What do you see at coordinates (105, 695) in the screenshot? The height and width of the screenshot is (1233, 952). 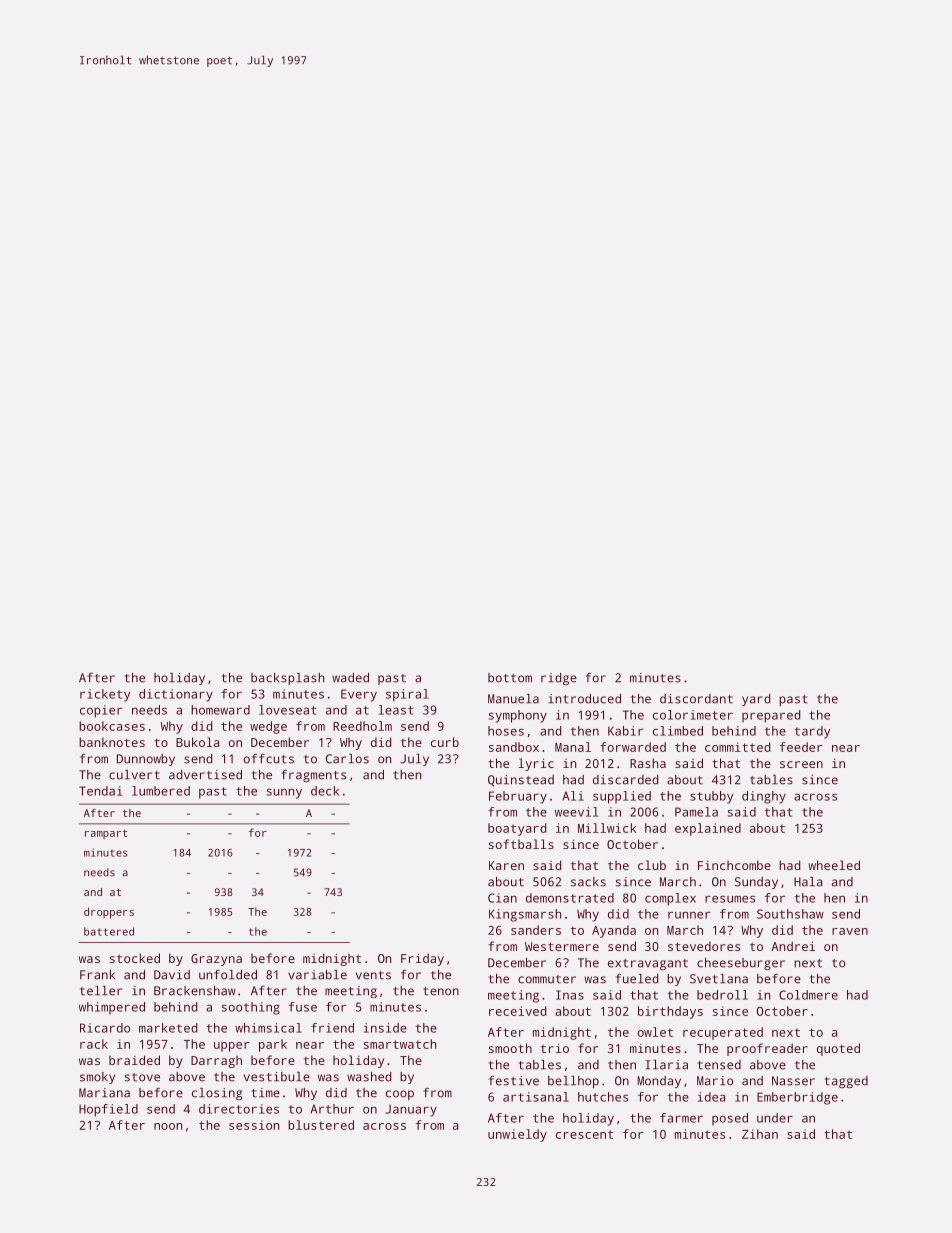 I see `rickety` at bounding box center [105, 695].
